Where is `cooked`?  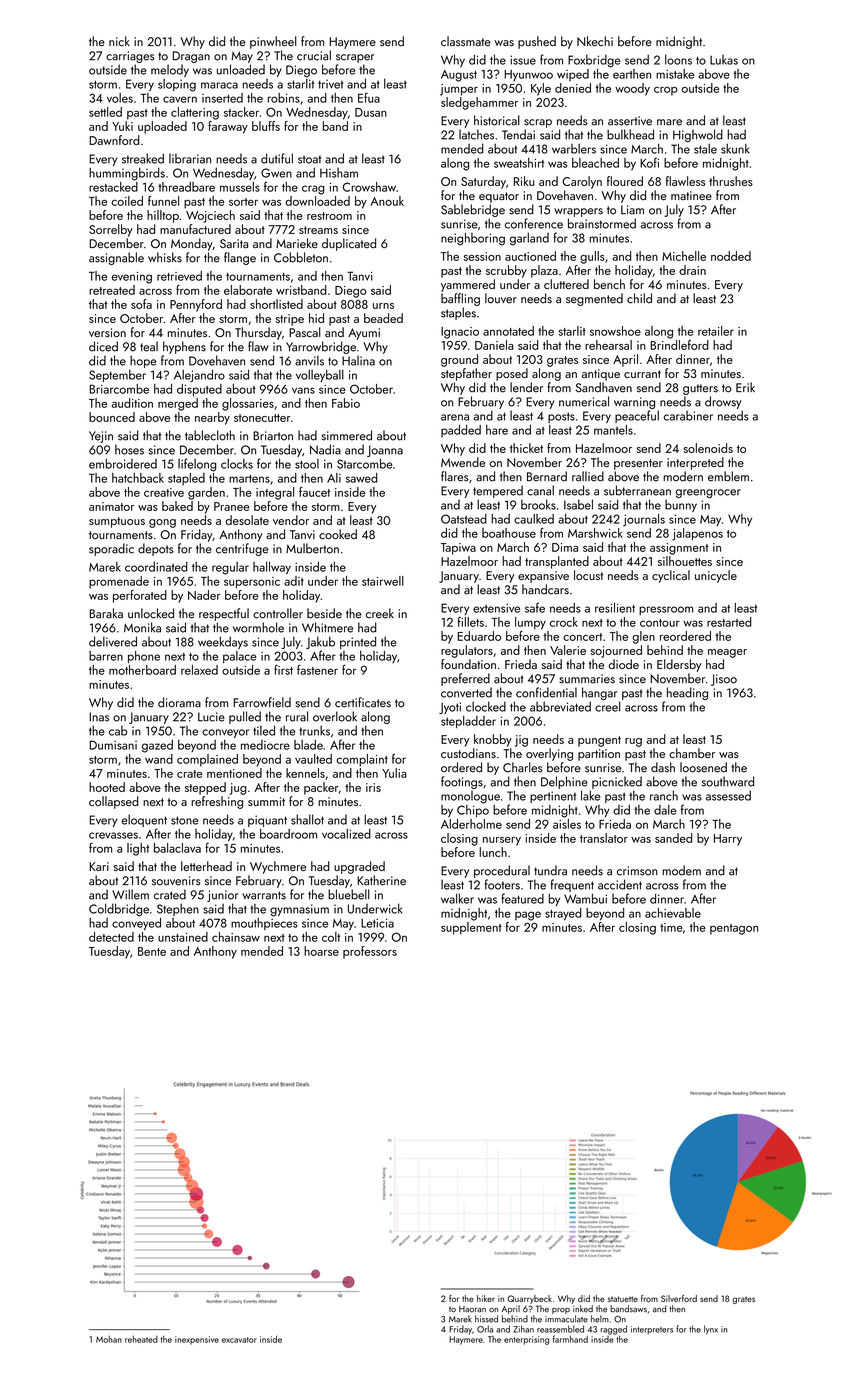
cooked is located at coordinates (338, 534).
